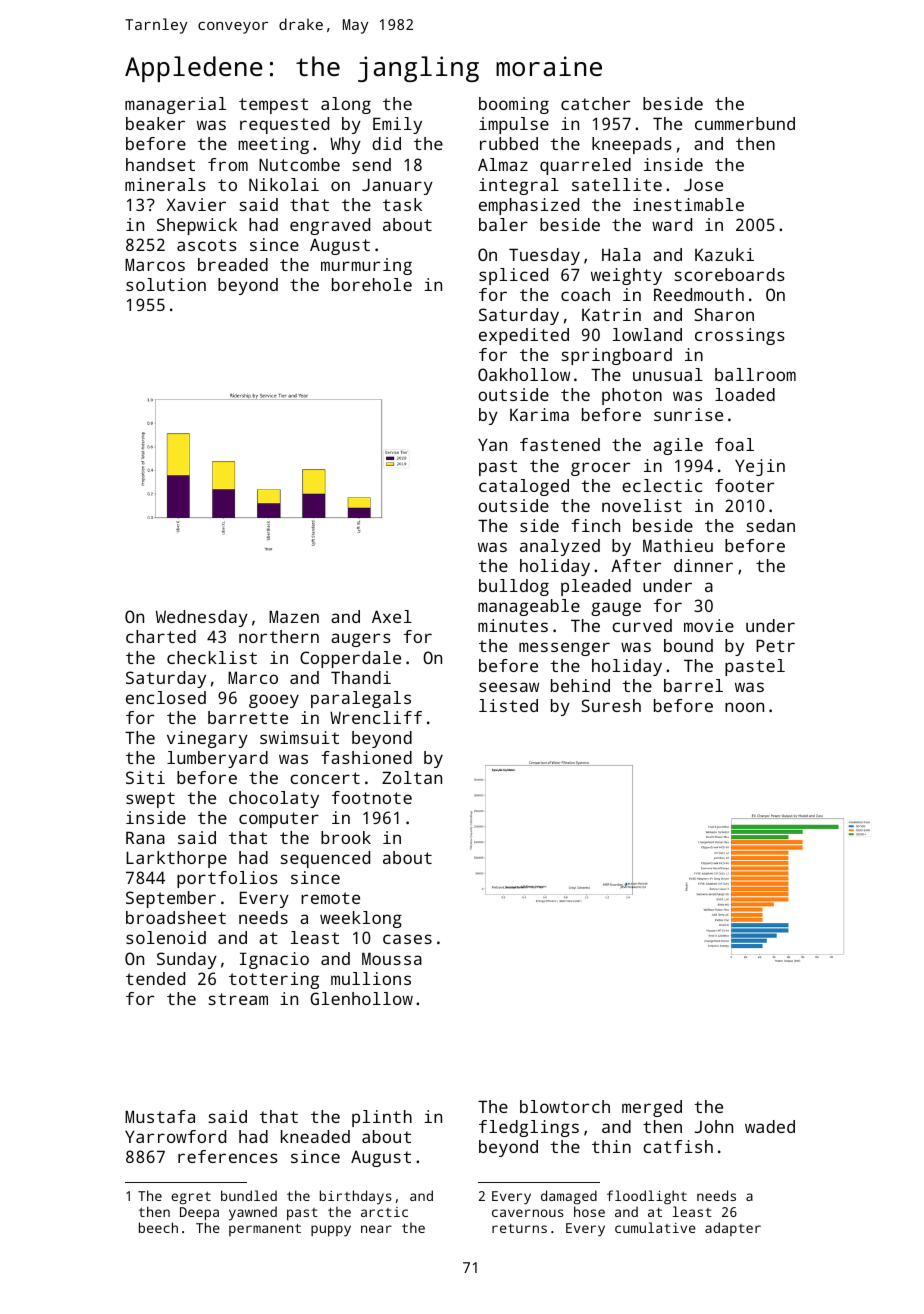 This screenshot has width=924, height=1314. What do you see at coordinates (294, 616) in the screenshot?
I see `Mazen` at bounding box center [294, 616].
